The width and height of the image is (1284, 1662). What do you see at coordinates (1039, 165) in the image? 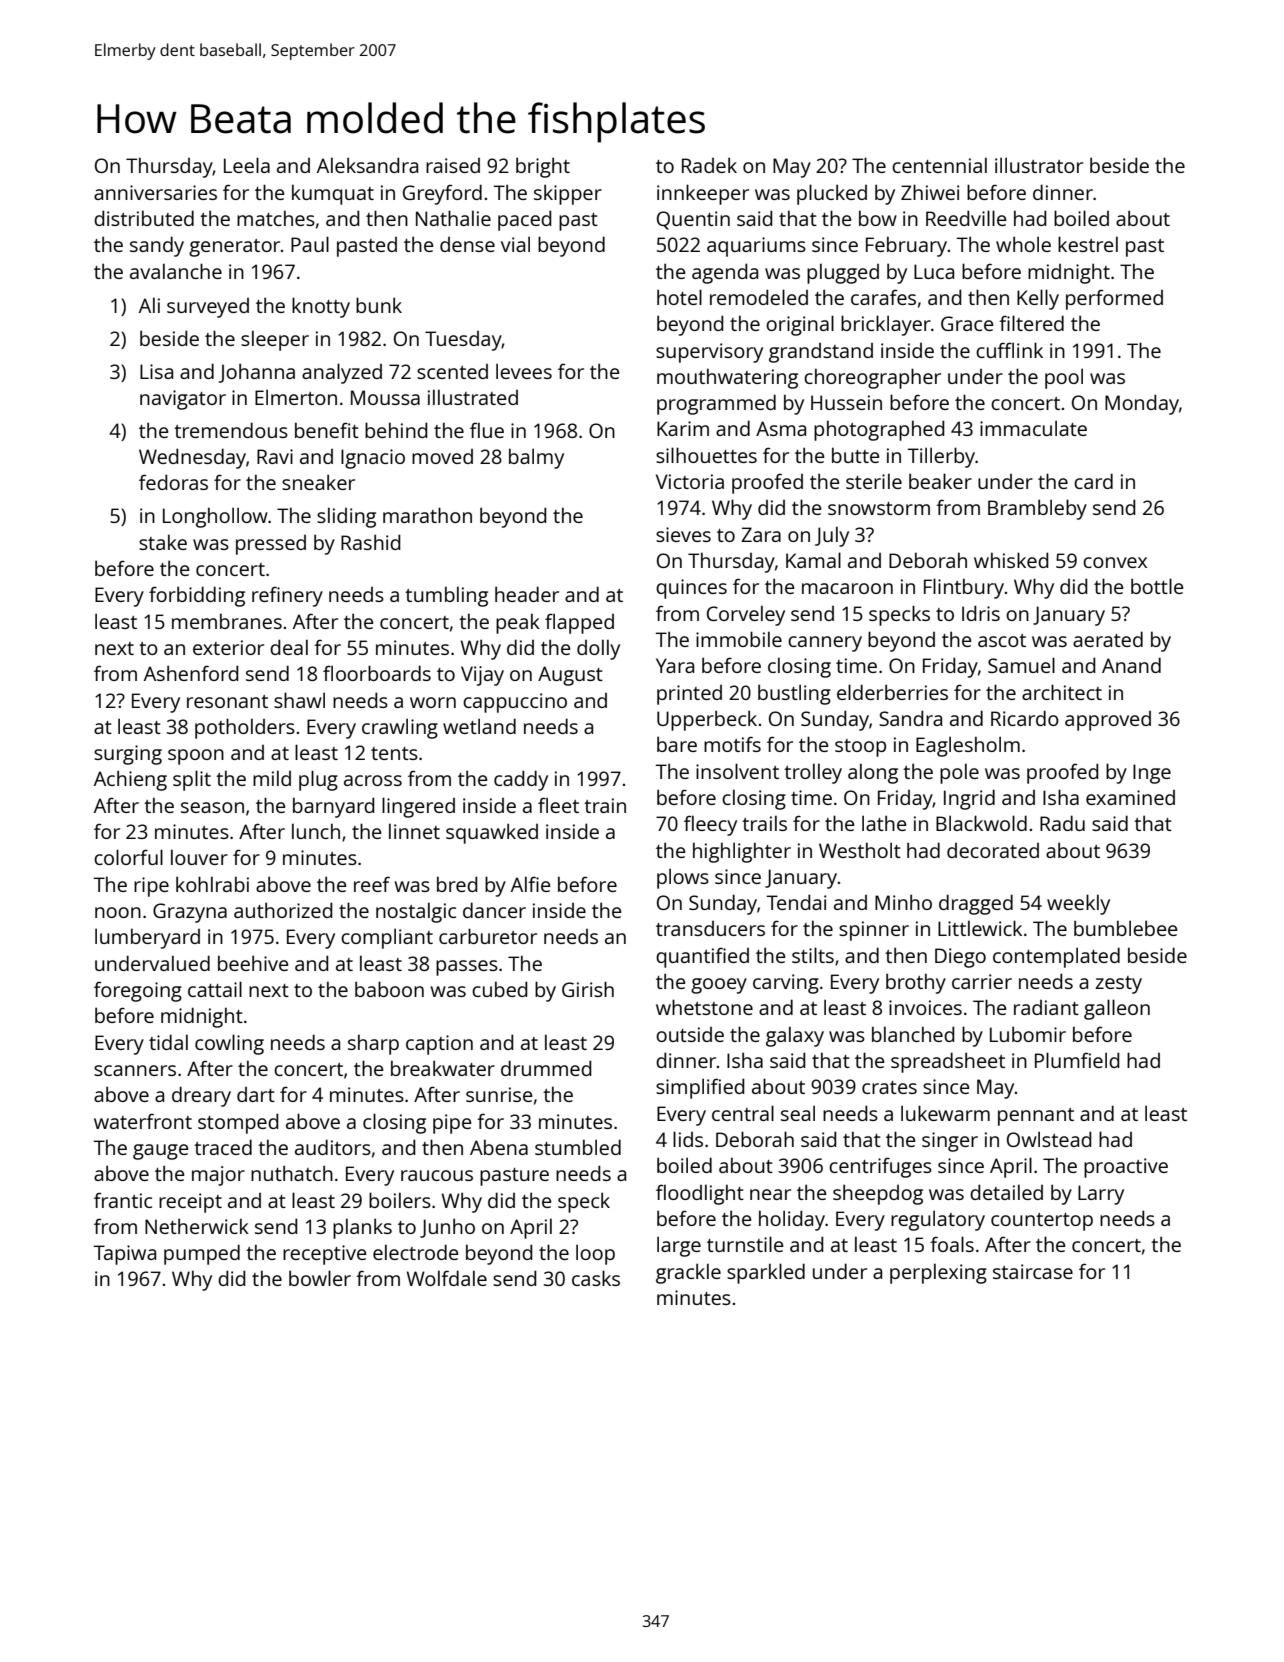
I see `illustrator` at bounding box center [1039, 165].
